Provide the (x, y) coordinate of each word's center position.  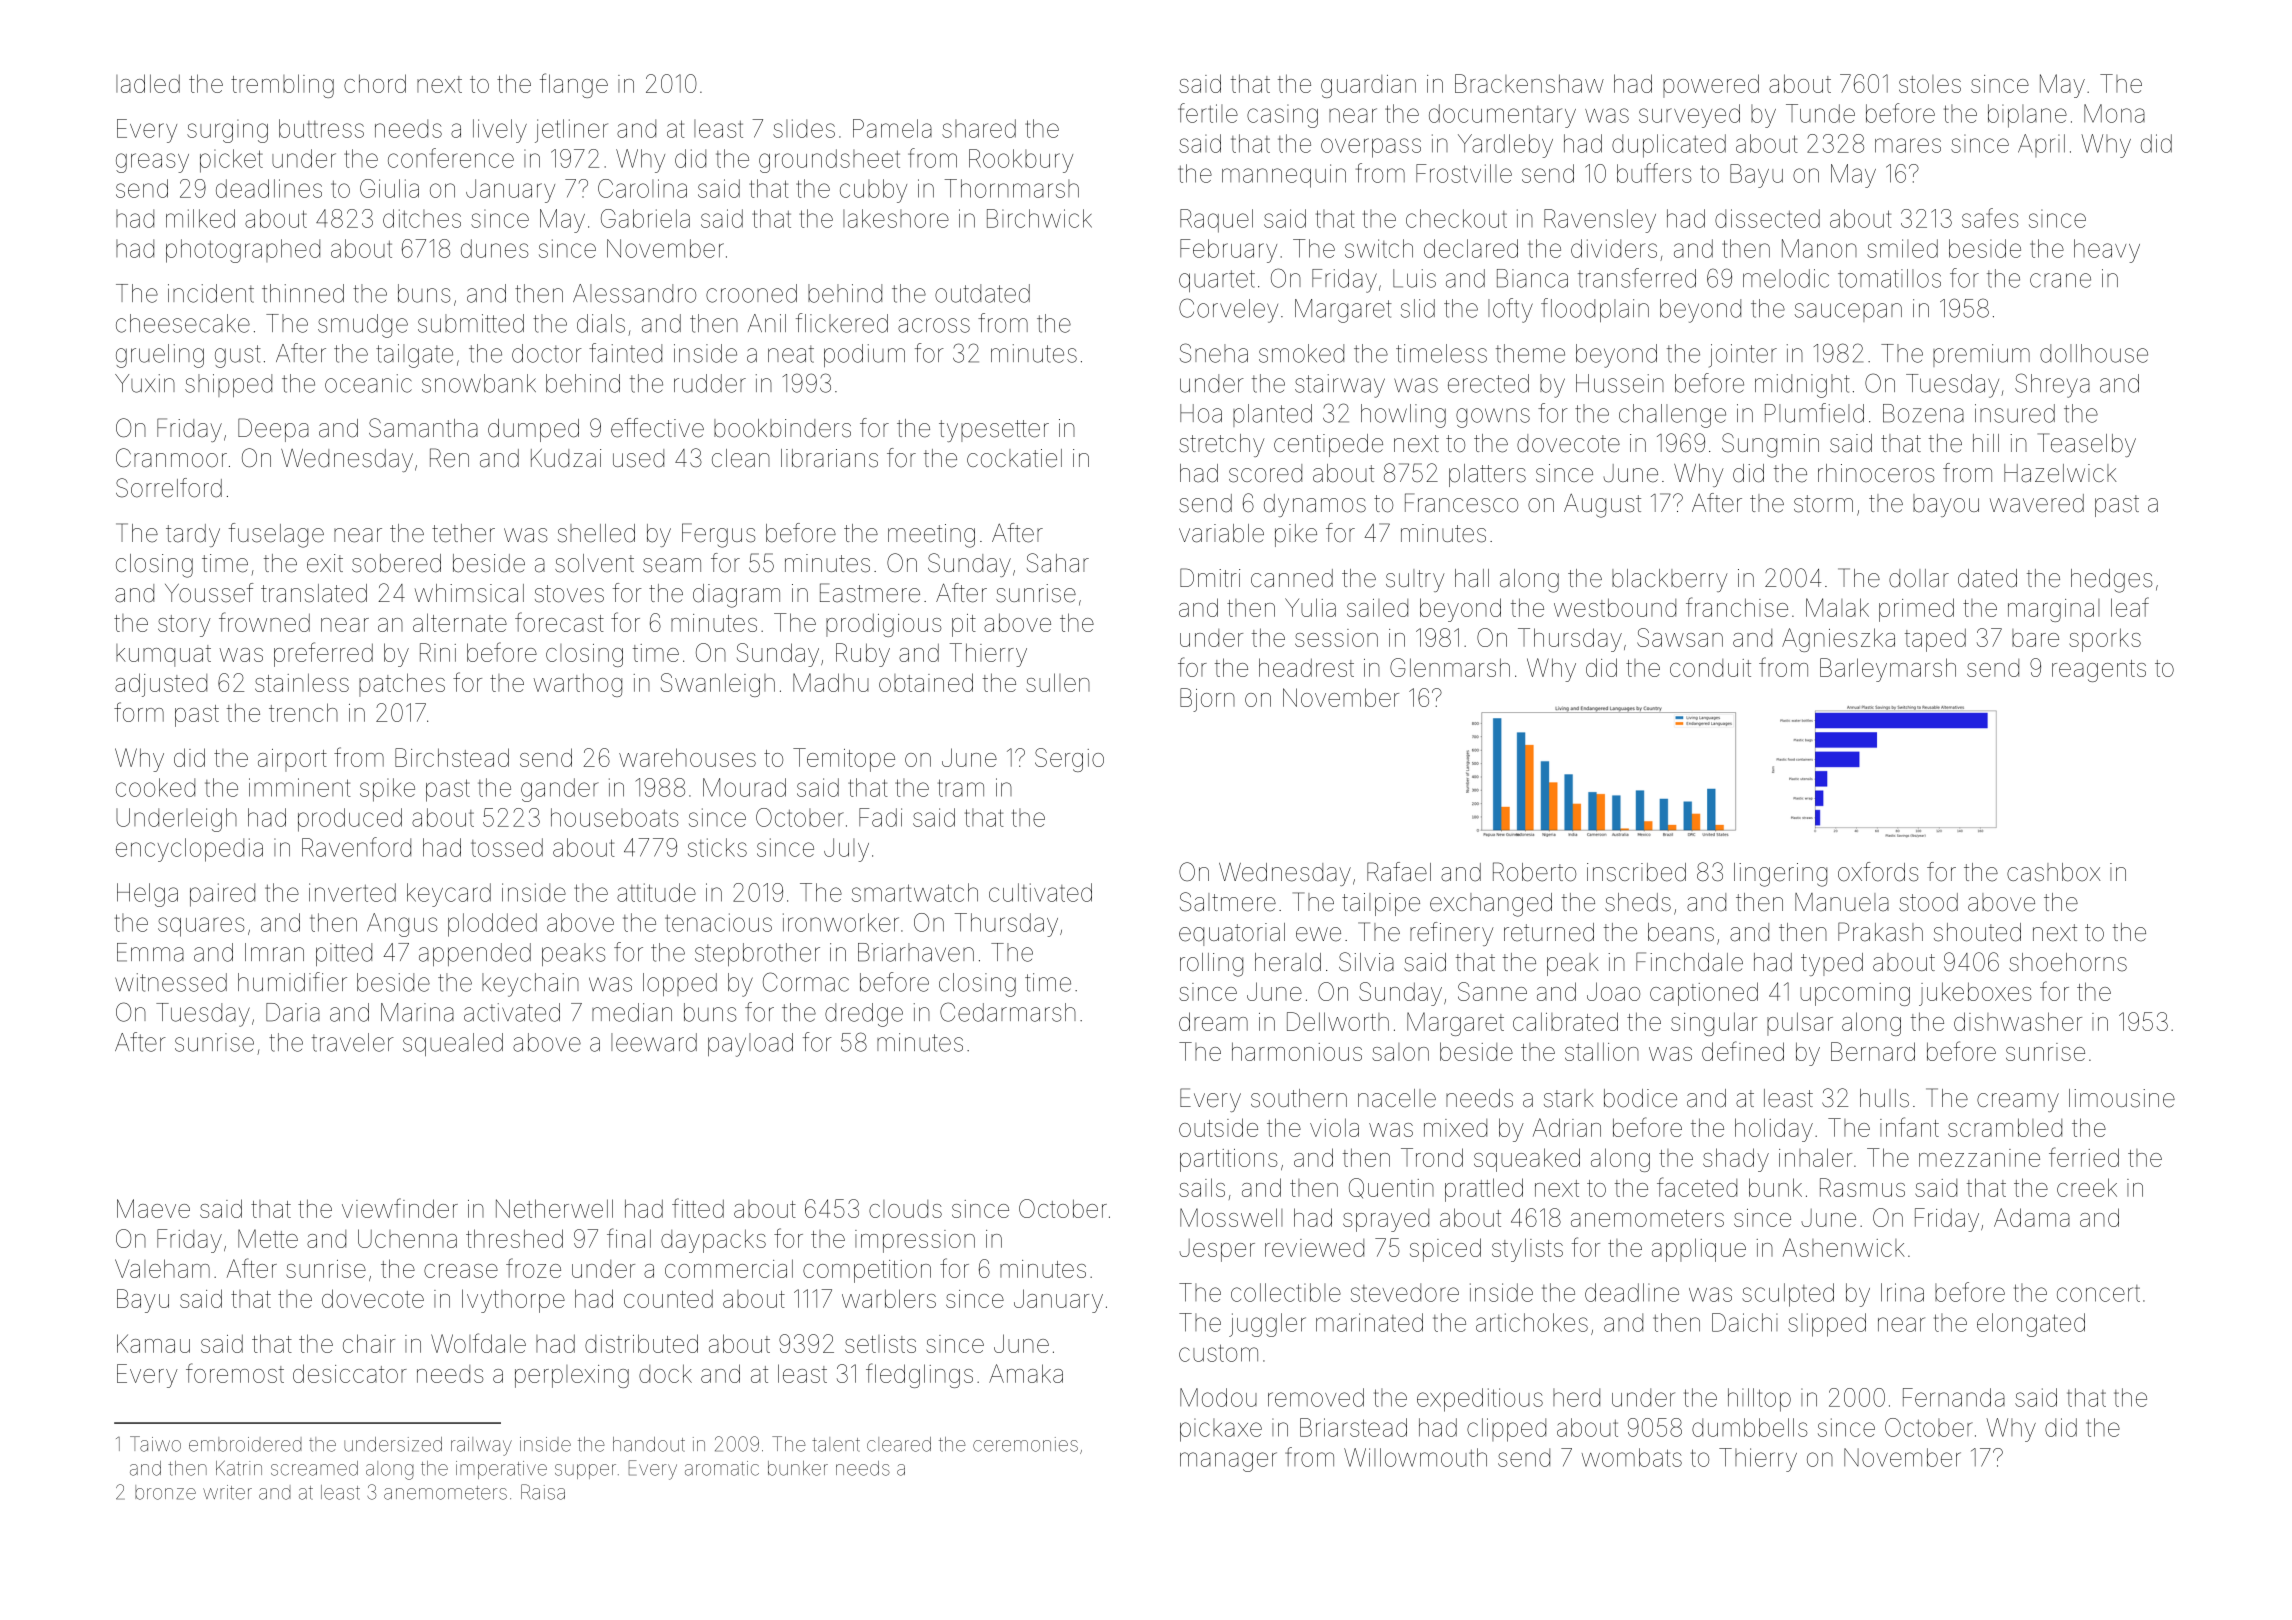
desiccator (350, 1373)
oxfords (1878, 872)
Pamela (892, 128)
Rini (438, 652)
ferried (2084, 1157)
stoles (1930, 84)
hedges (2112, 581)
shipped (228, 385)
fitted (698, 1208)
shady (1736, 1160)
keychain (530, 985)
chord (375, 83)
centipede (1328, 445)
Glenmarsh (1450, 667)
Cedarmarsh (1008, 1012)
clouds (905, 1209)
